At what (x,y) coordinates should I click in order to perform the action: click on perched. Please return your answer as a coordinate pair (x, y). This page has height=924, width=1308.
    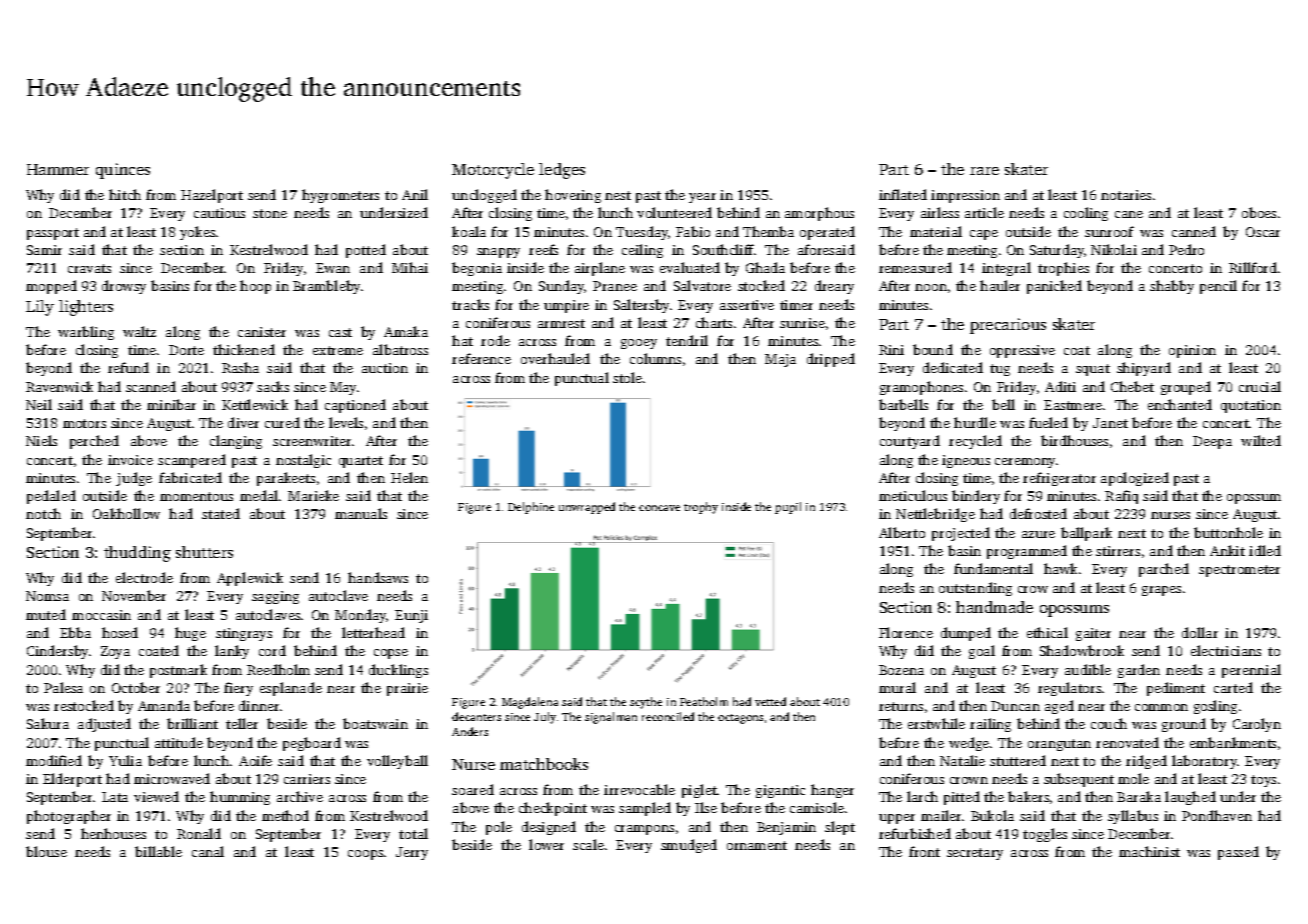
    Looking at the image, I should click on (94, 442).
